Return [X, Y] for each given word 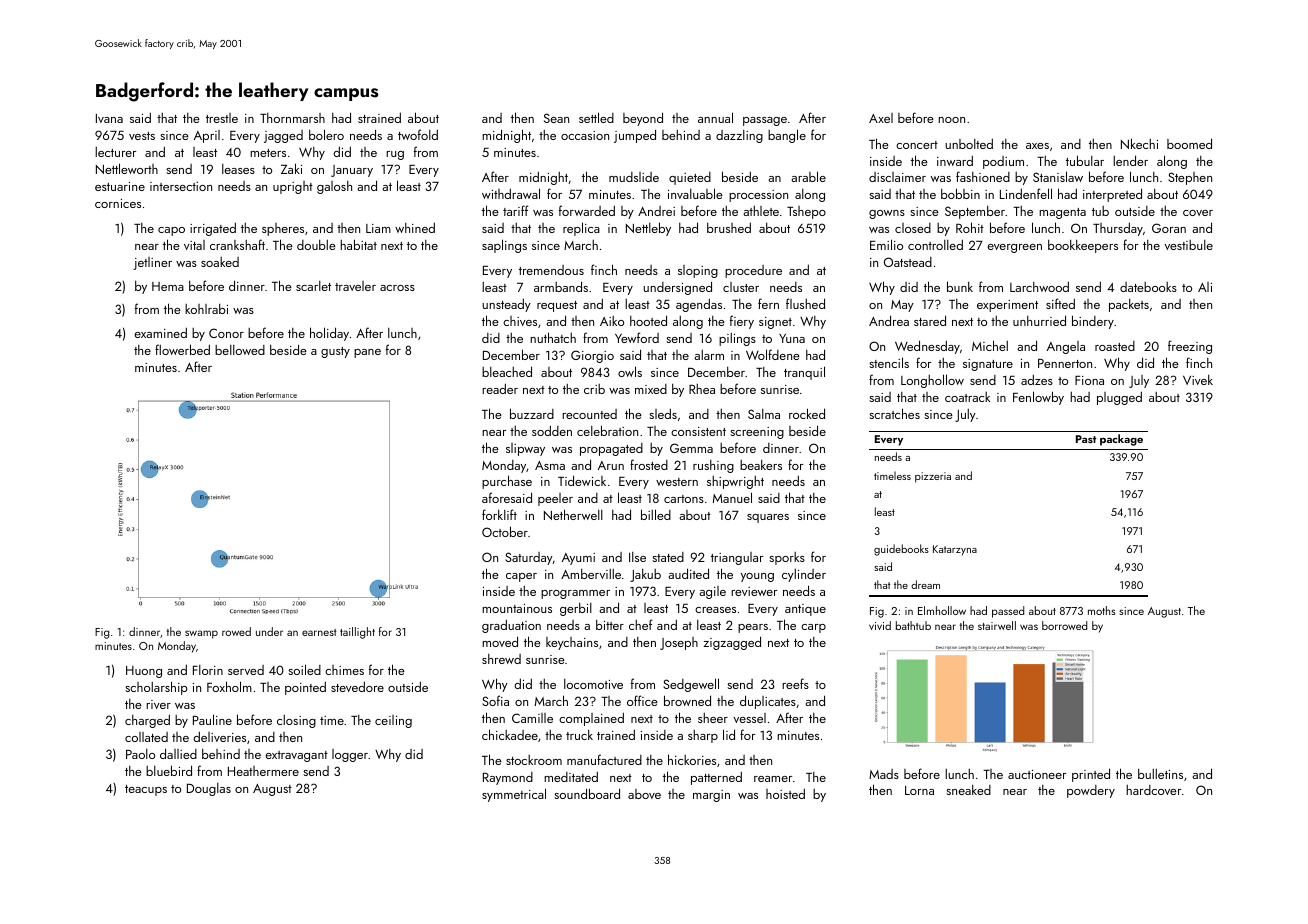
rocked [807, 413]
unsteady [506, 305]
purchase [507, 482]
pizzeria [933, 477]
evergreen [1015, 248]
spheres [283, 229]
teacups [146, 790]
